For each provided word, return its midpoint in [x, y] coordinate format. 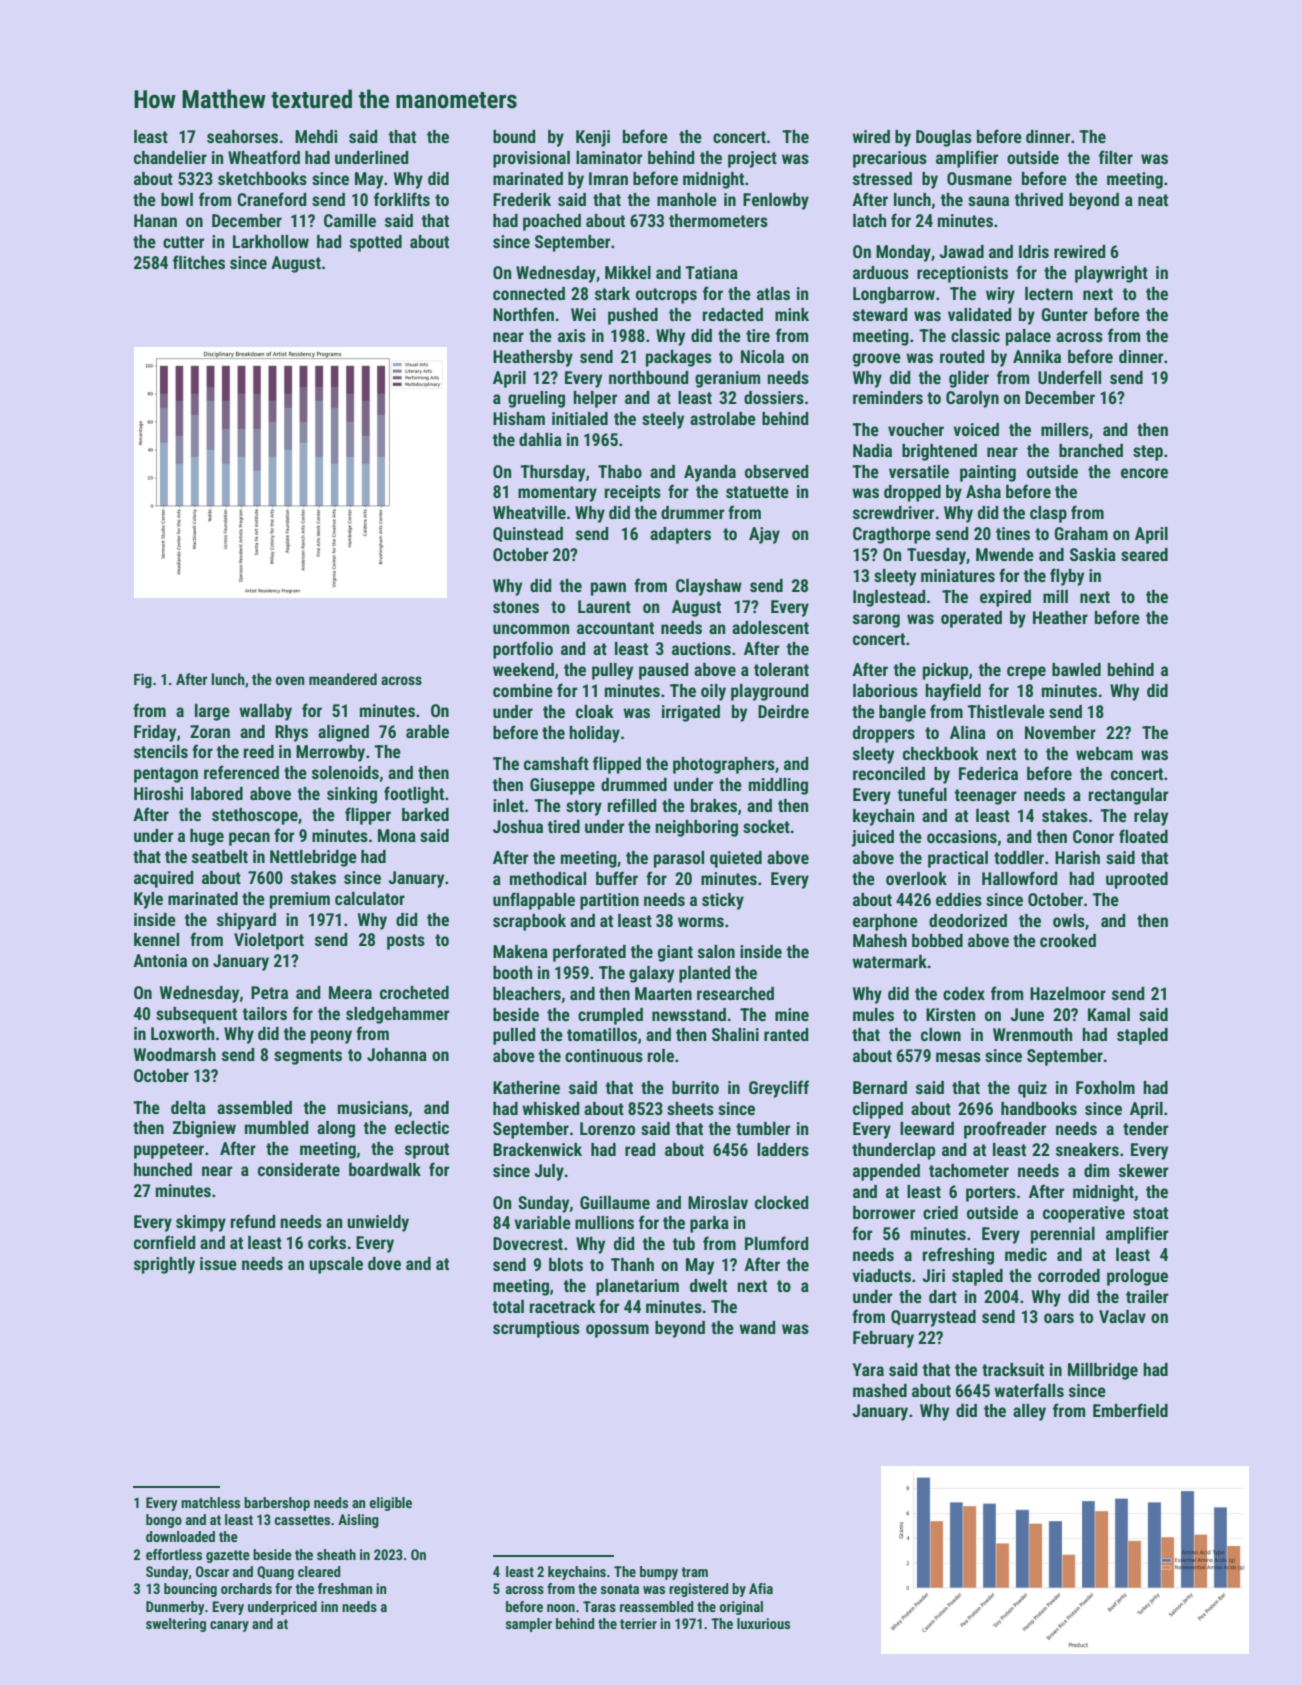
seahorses [242, 136]
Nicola [762, 356]
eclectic [422, 1127]
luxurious [763, 1623]
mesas [958, 1057]
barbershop [277, 1504]
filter [1116, 157]
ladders [783, 1149]
